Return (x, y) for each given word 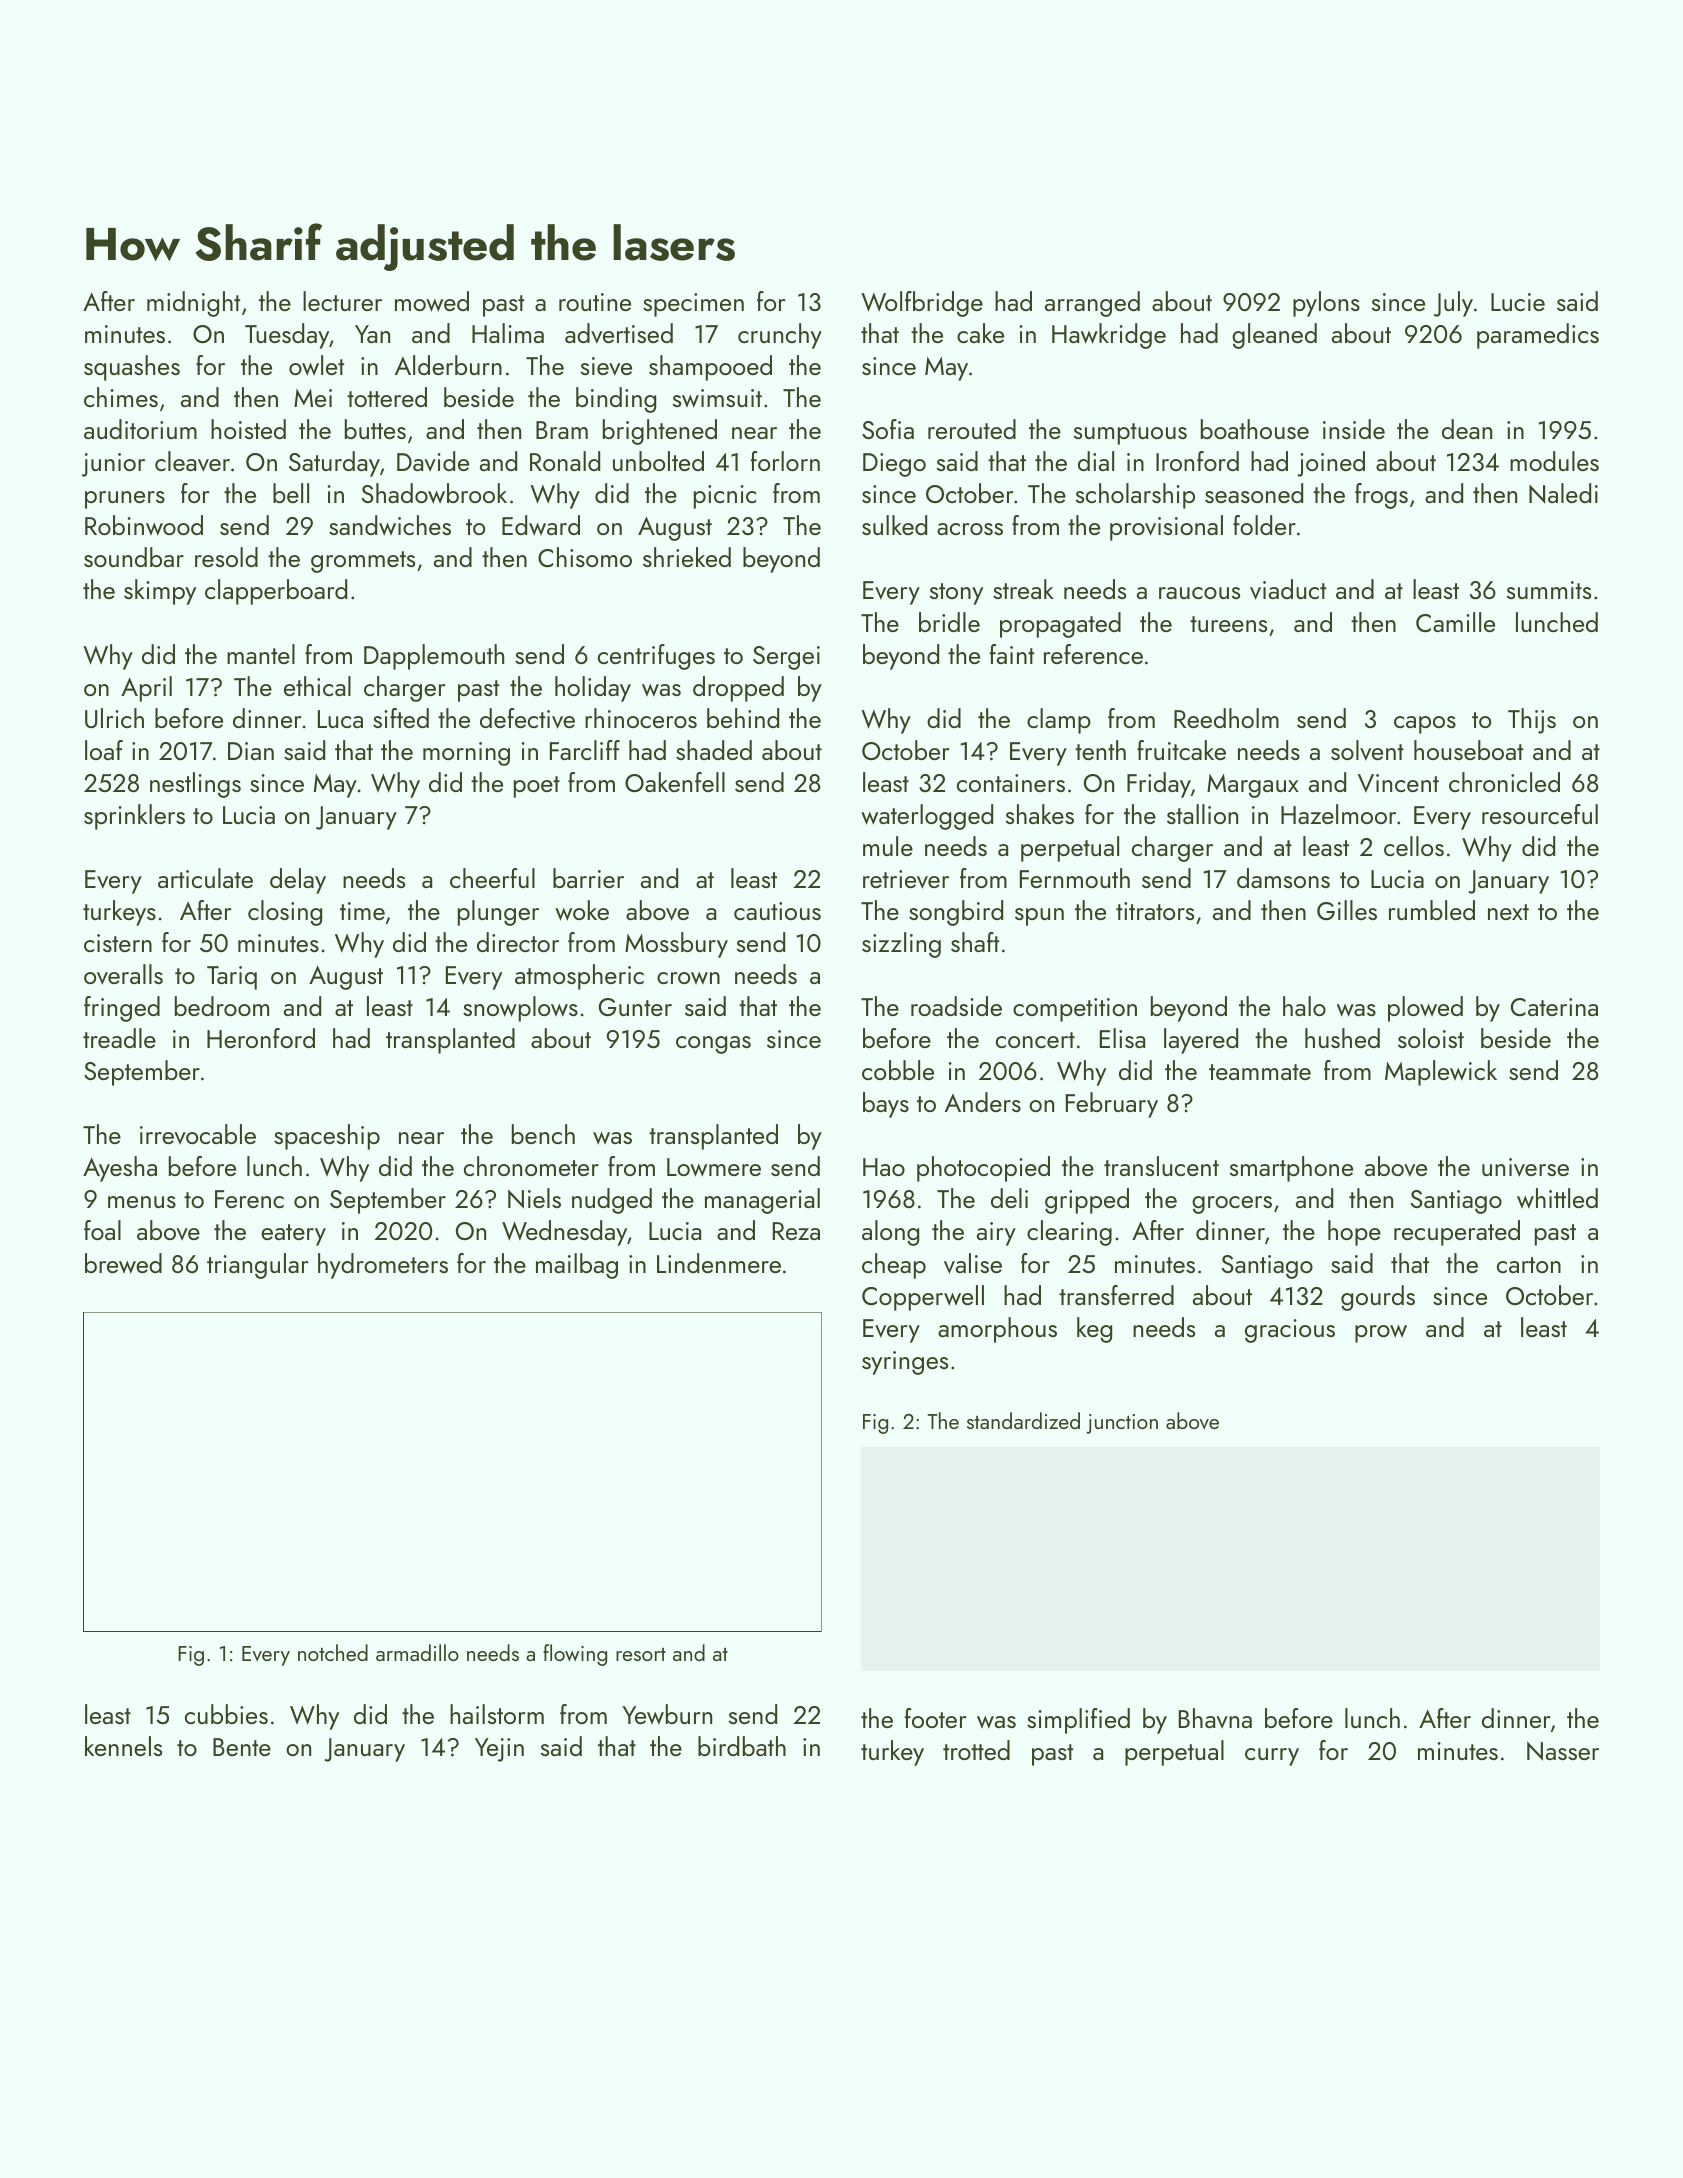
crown (688, 978)
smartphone (1291, 1169)
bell (291, 493)
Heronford (261, 1038)
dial (1096, 461)
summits (1549, 590)
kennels (123, 1746)
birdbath (742, 1746)
